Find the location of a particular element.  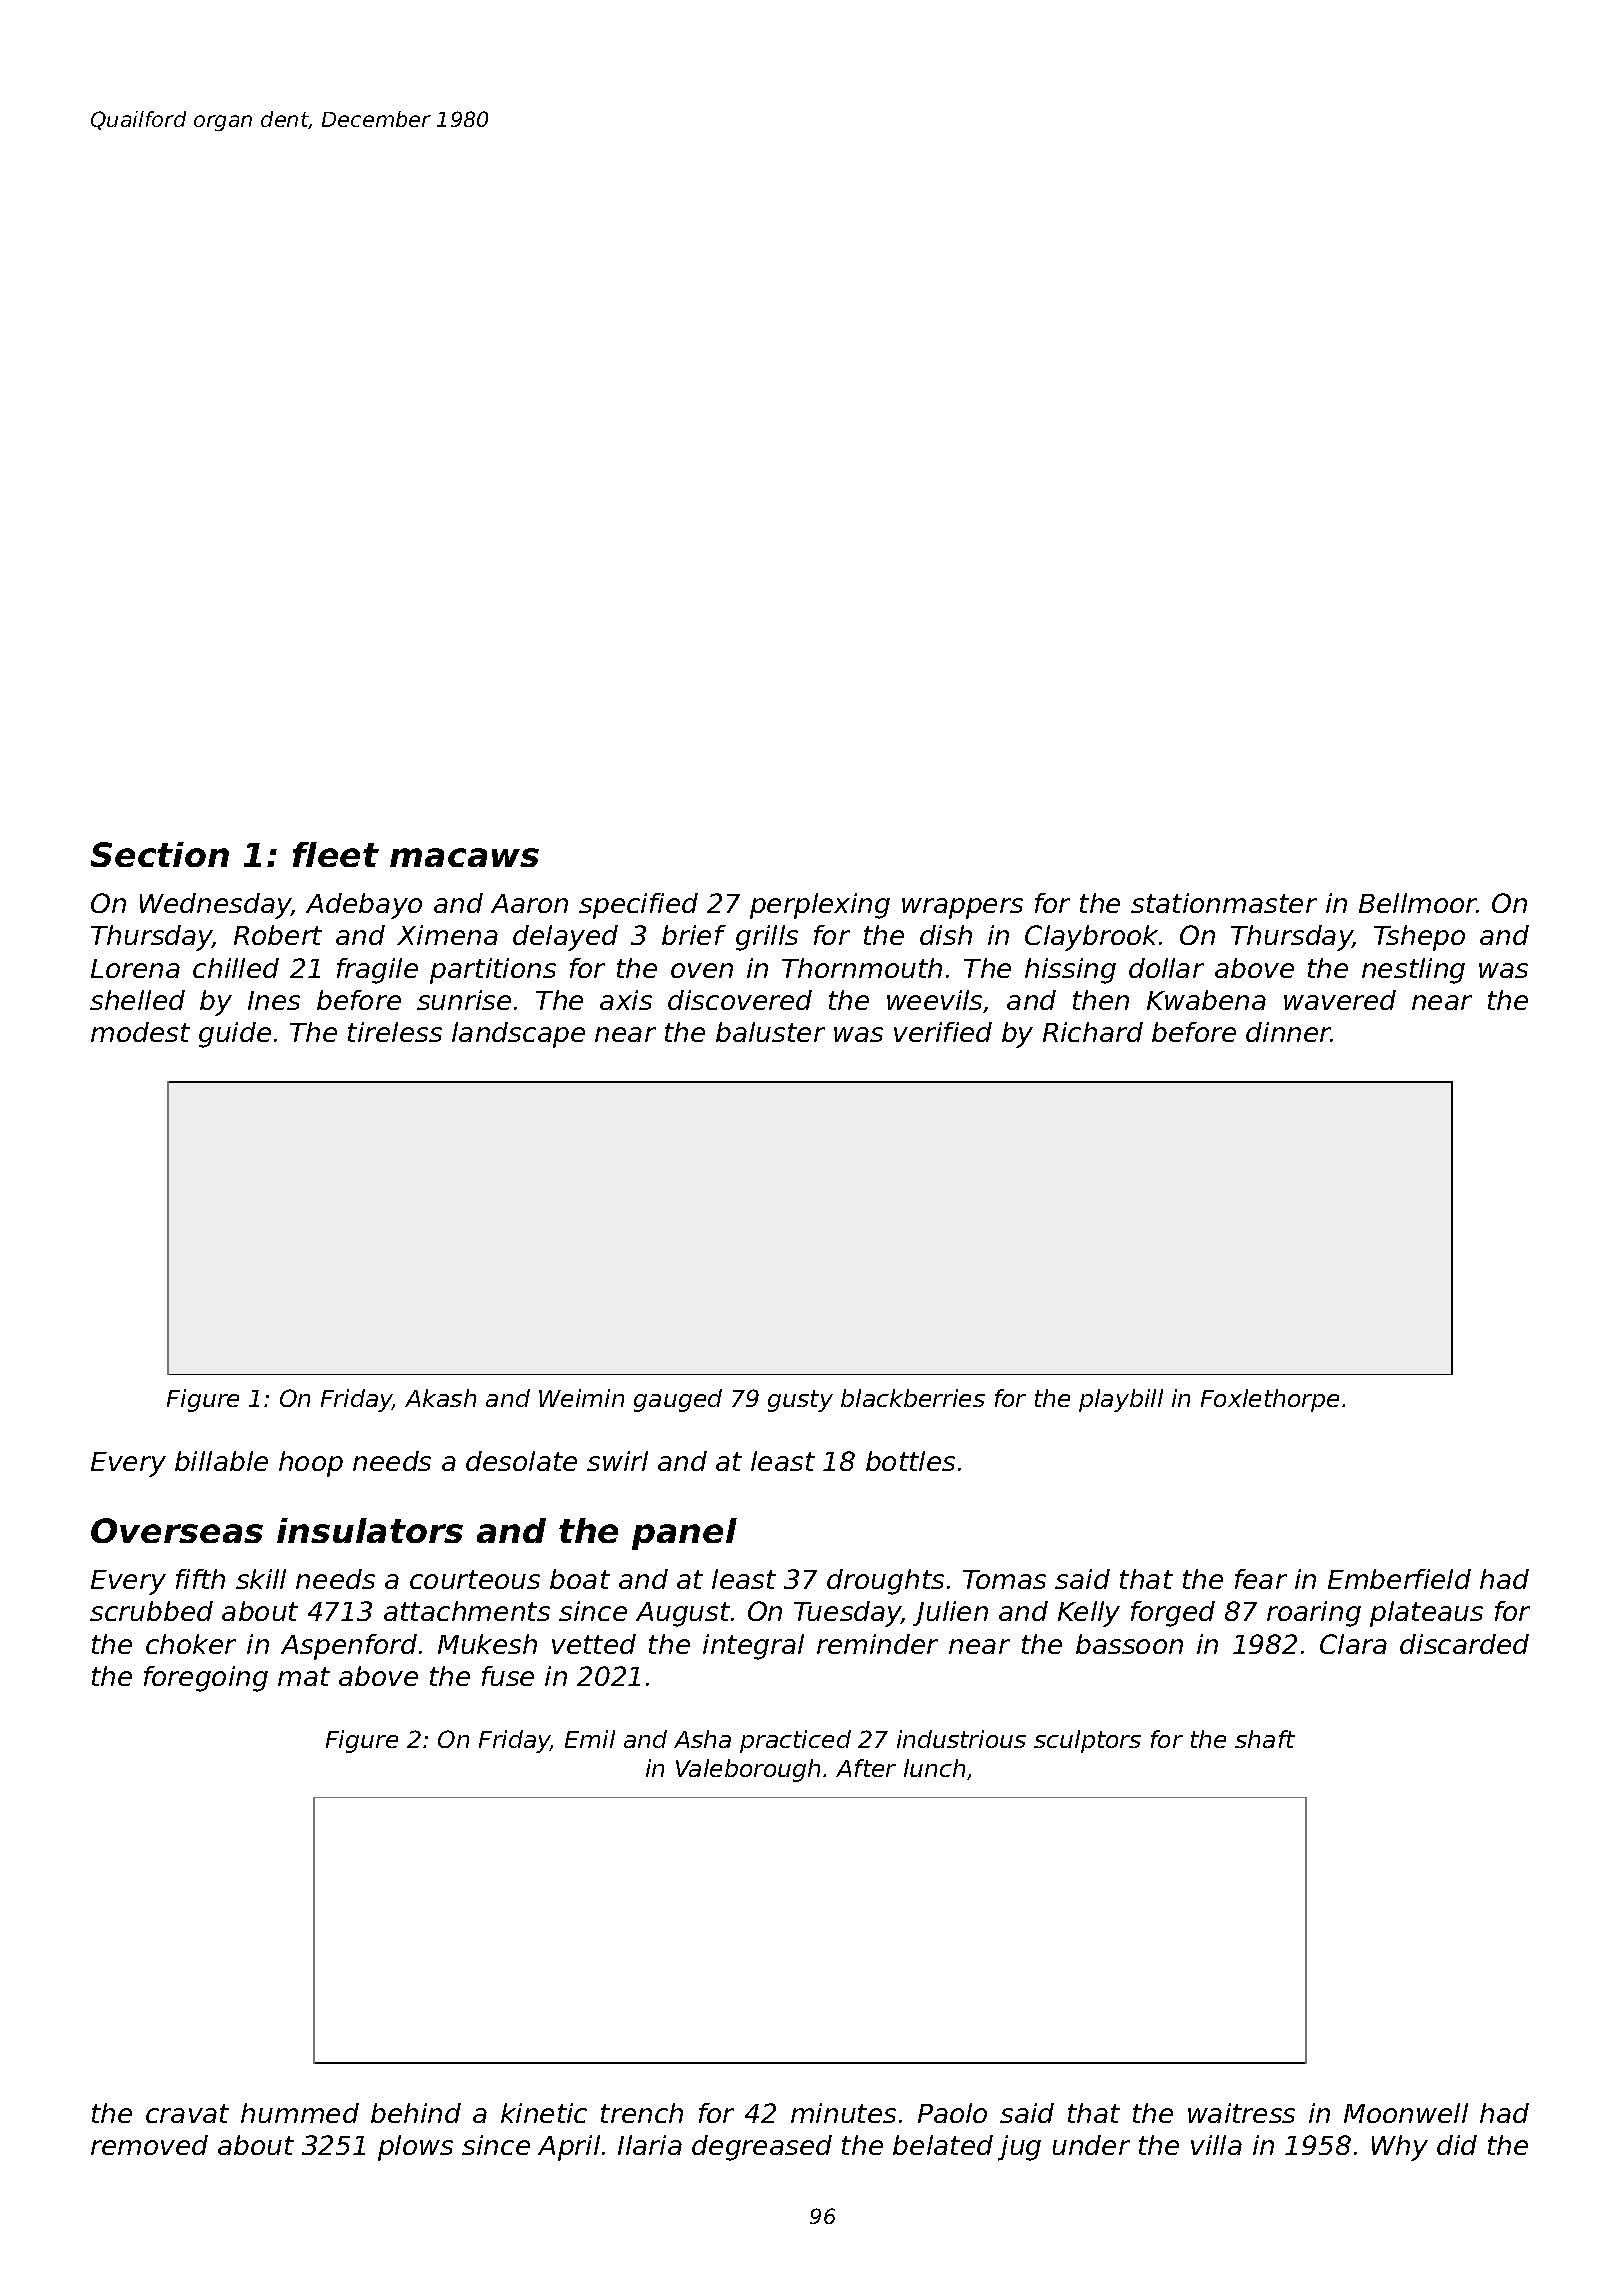

delayed is located at coordinates (565, 938).
